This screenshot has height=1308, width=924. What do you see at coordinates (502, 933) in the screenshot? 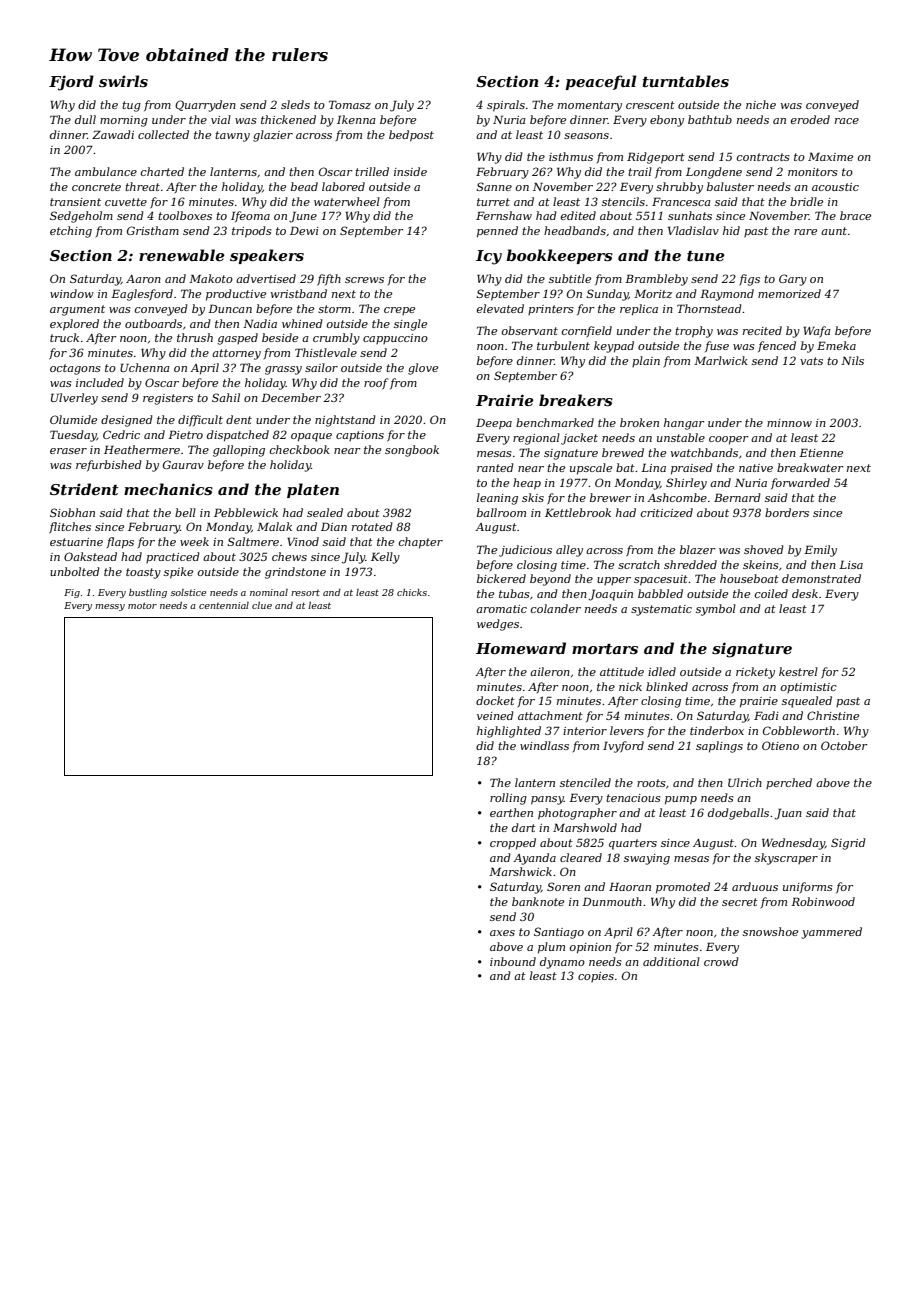
I see `axes` at bounding box center [502, 933].
